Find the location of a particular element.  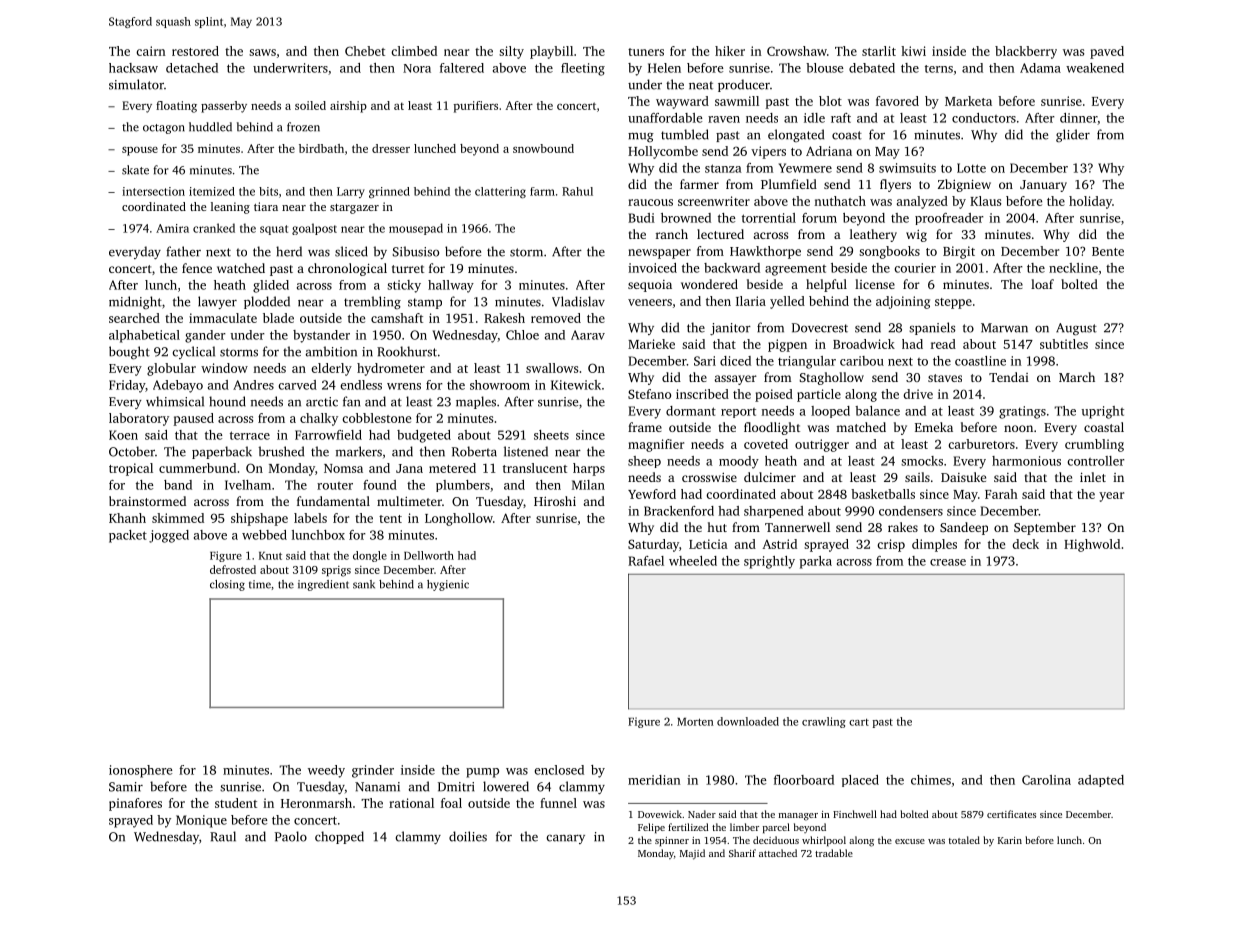

kiwi is located at coordinates (913, 51).
